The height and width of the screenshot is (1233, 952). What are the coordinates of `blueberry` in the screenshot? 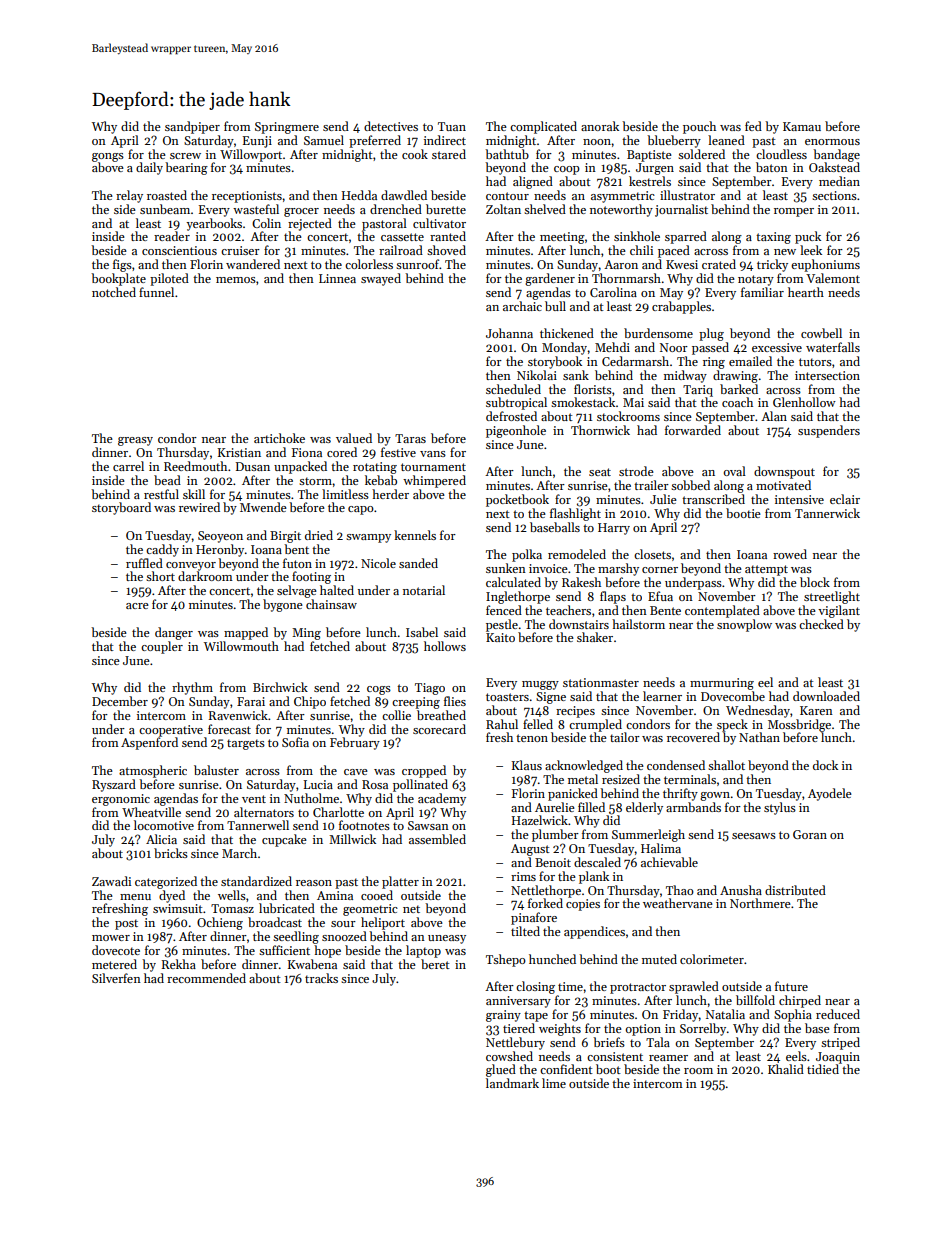 It's located at (674, 141).
